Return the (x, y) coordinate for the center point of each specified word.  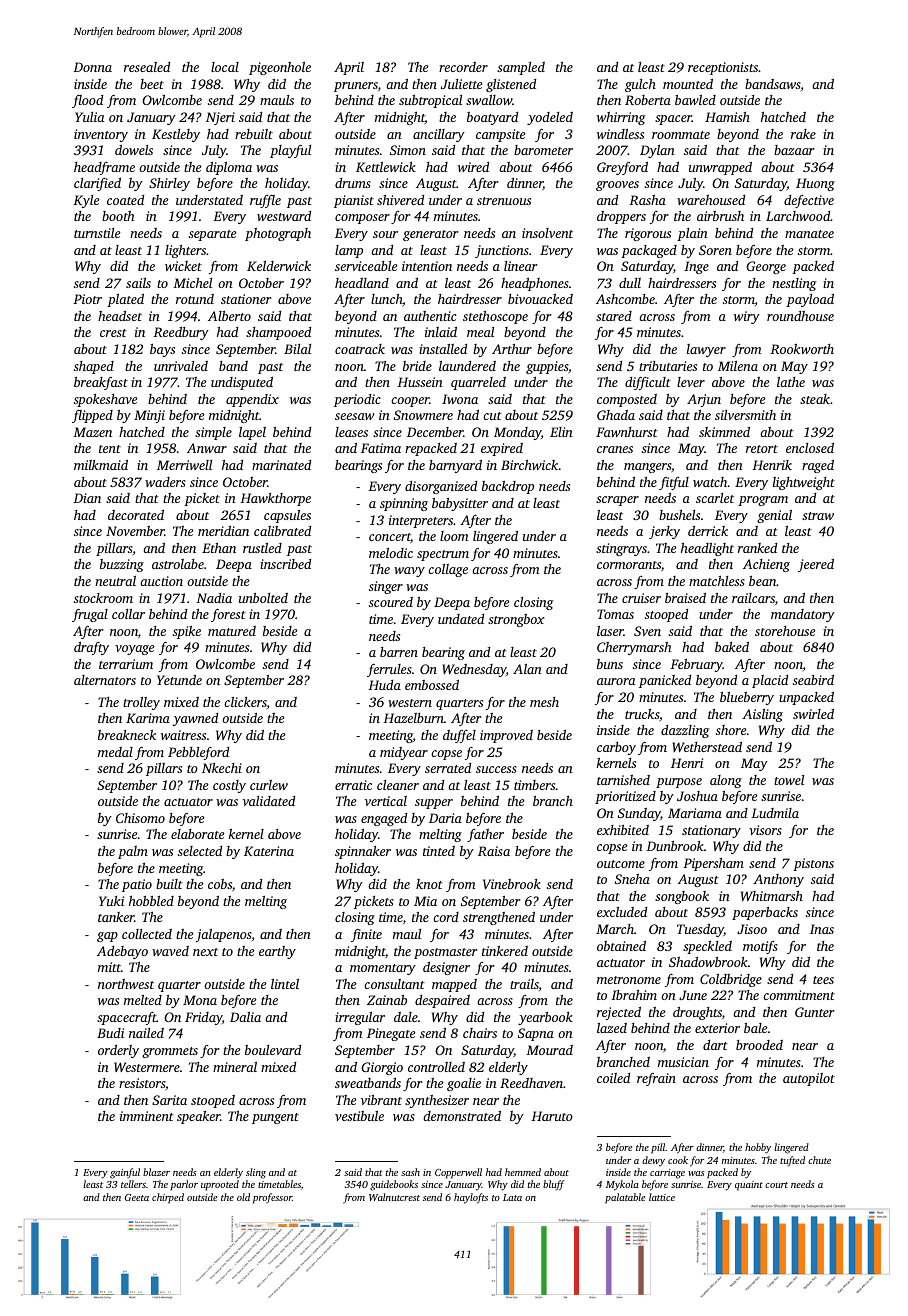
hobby (758, 1148)
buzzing (122, 565)
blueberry (747, 698)
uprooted (220, 1185)
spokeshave (105, 400)
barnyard (455, 466)
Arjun (704, 400)
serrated (448, 768)
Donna (92, 67)
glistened (511, 85)
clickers (245, 702)
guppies (547, 367)
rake (803, 134)
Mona (200, 1000)
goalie (464, 1084)
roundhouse (800, 316)
